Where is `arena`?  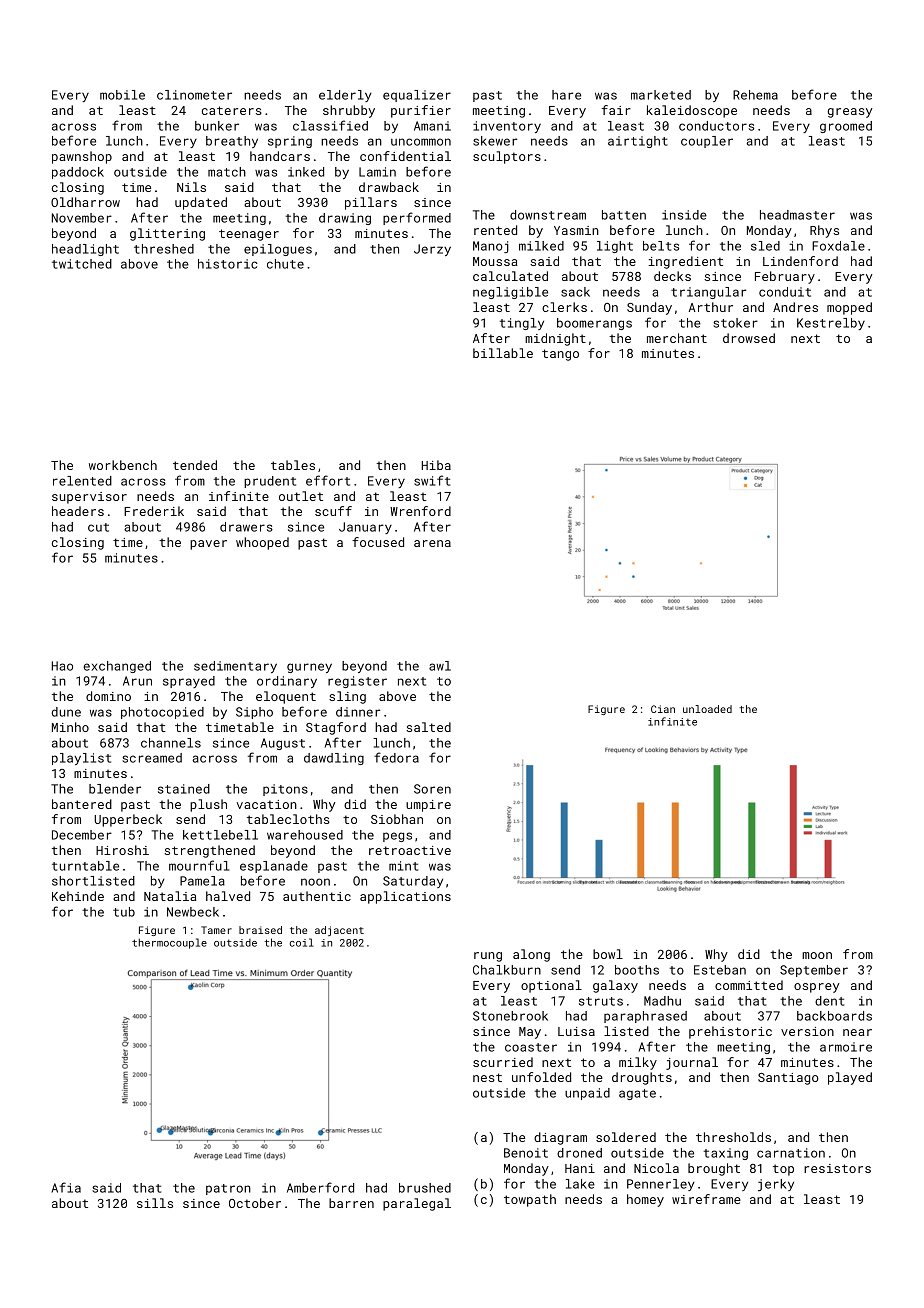
arena is located at coordinates (432, 543).
